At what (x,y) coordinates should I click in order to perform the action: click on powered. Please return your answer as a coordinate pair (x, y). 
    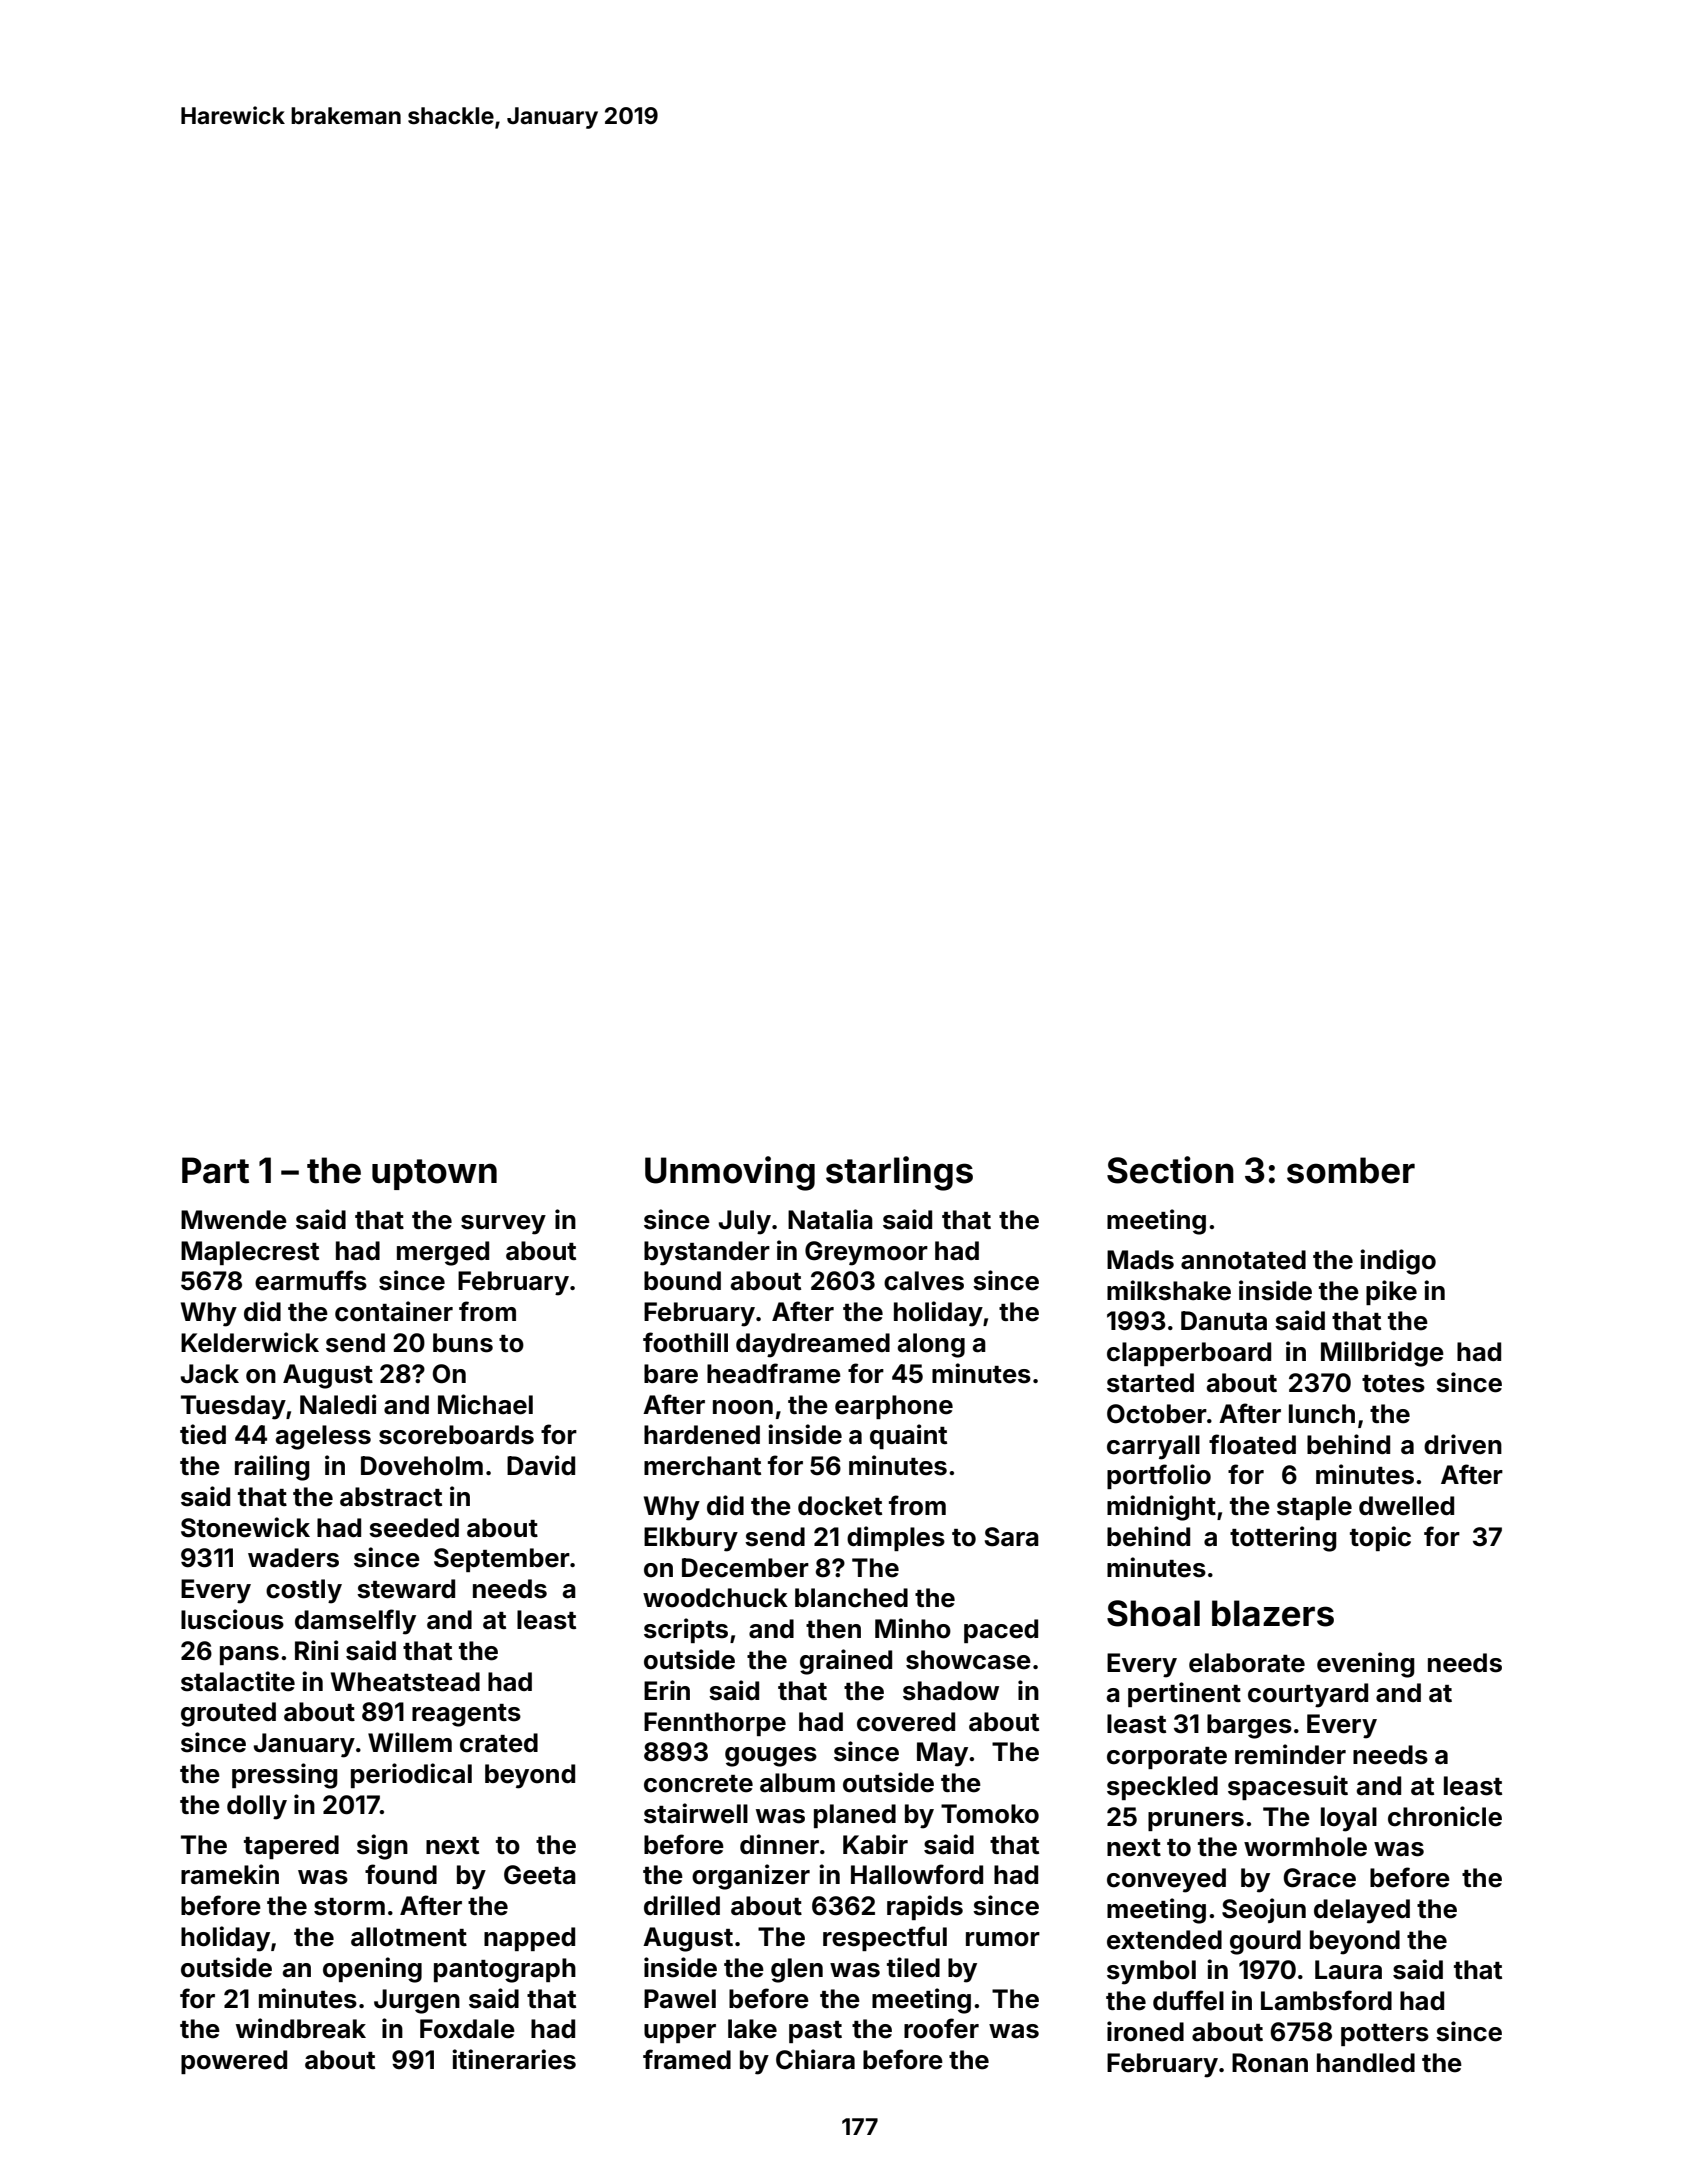
    Looking at the image, I should click on (234, 2062).
